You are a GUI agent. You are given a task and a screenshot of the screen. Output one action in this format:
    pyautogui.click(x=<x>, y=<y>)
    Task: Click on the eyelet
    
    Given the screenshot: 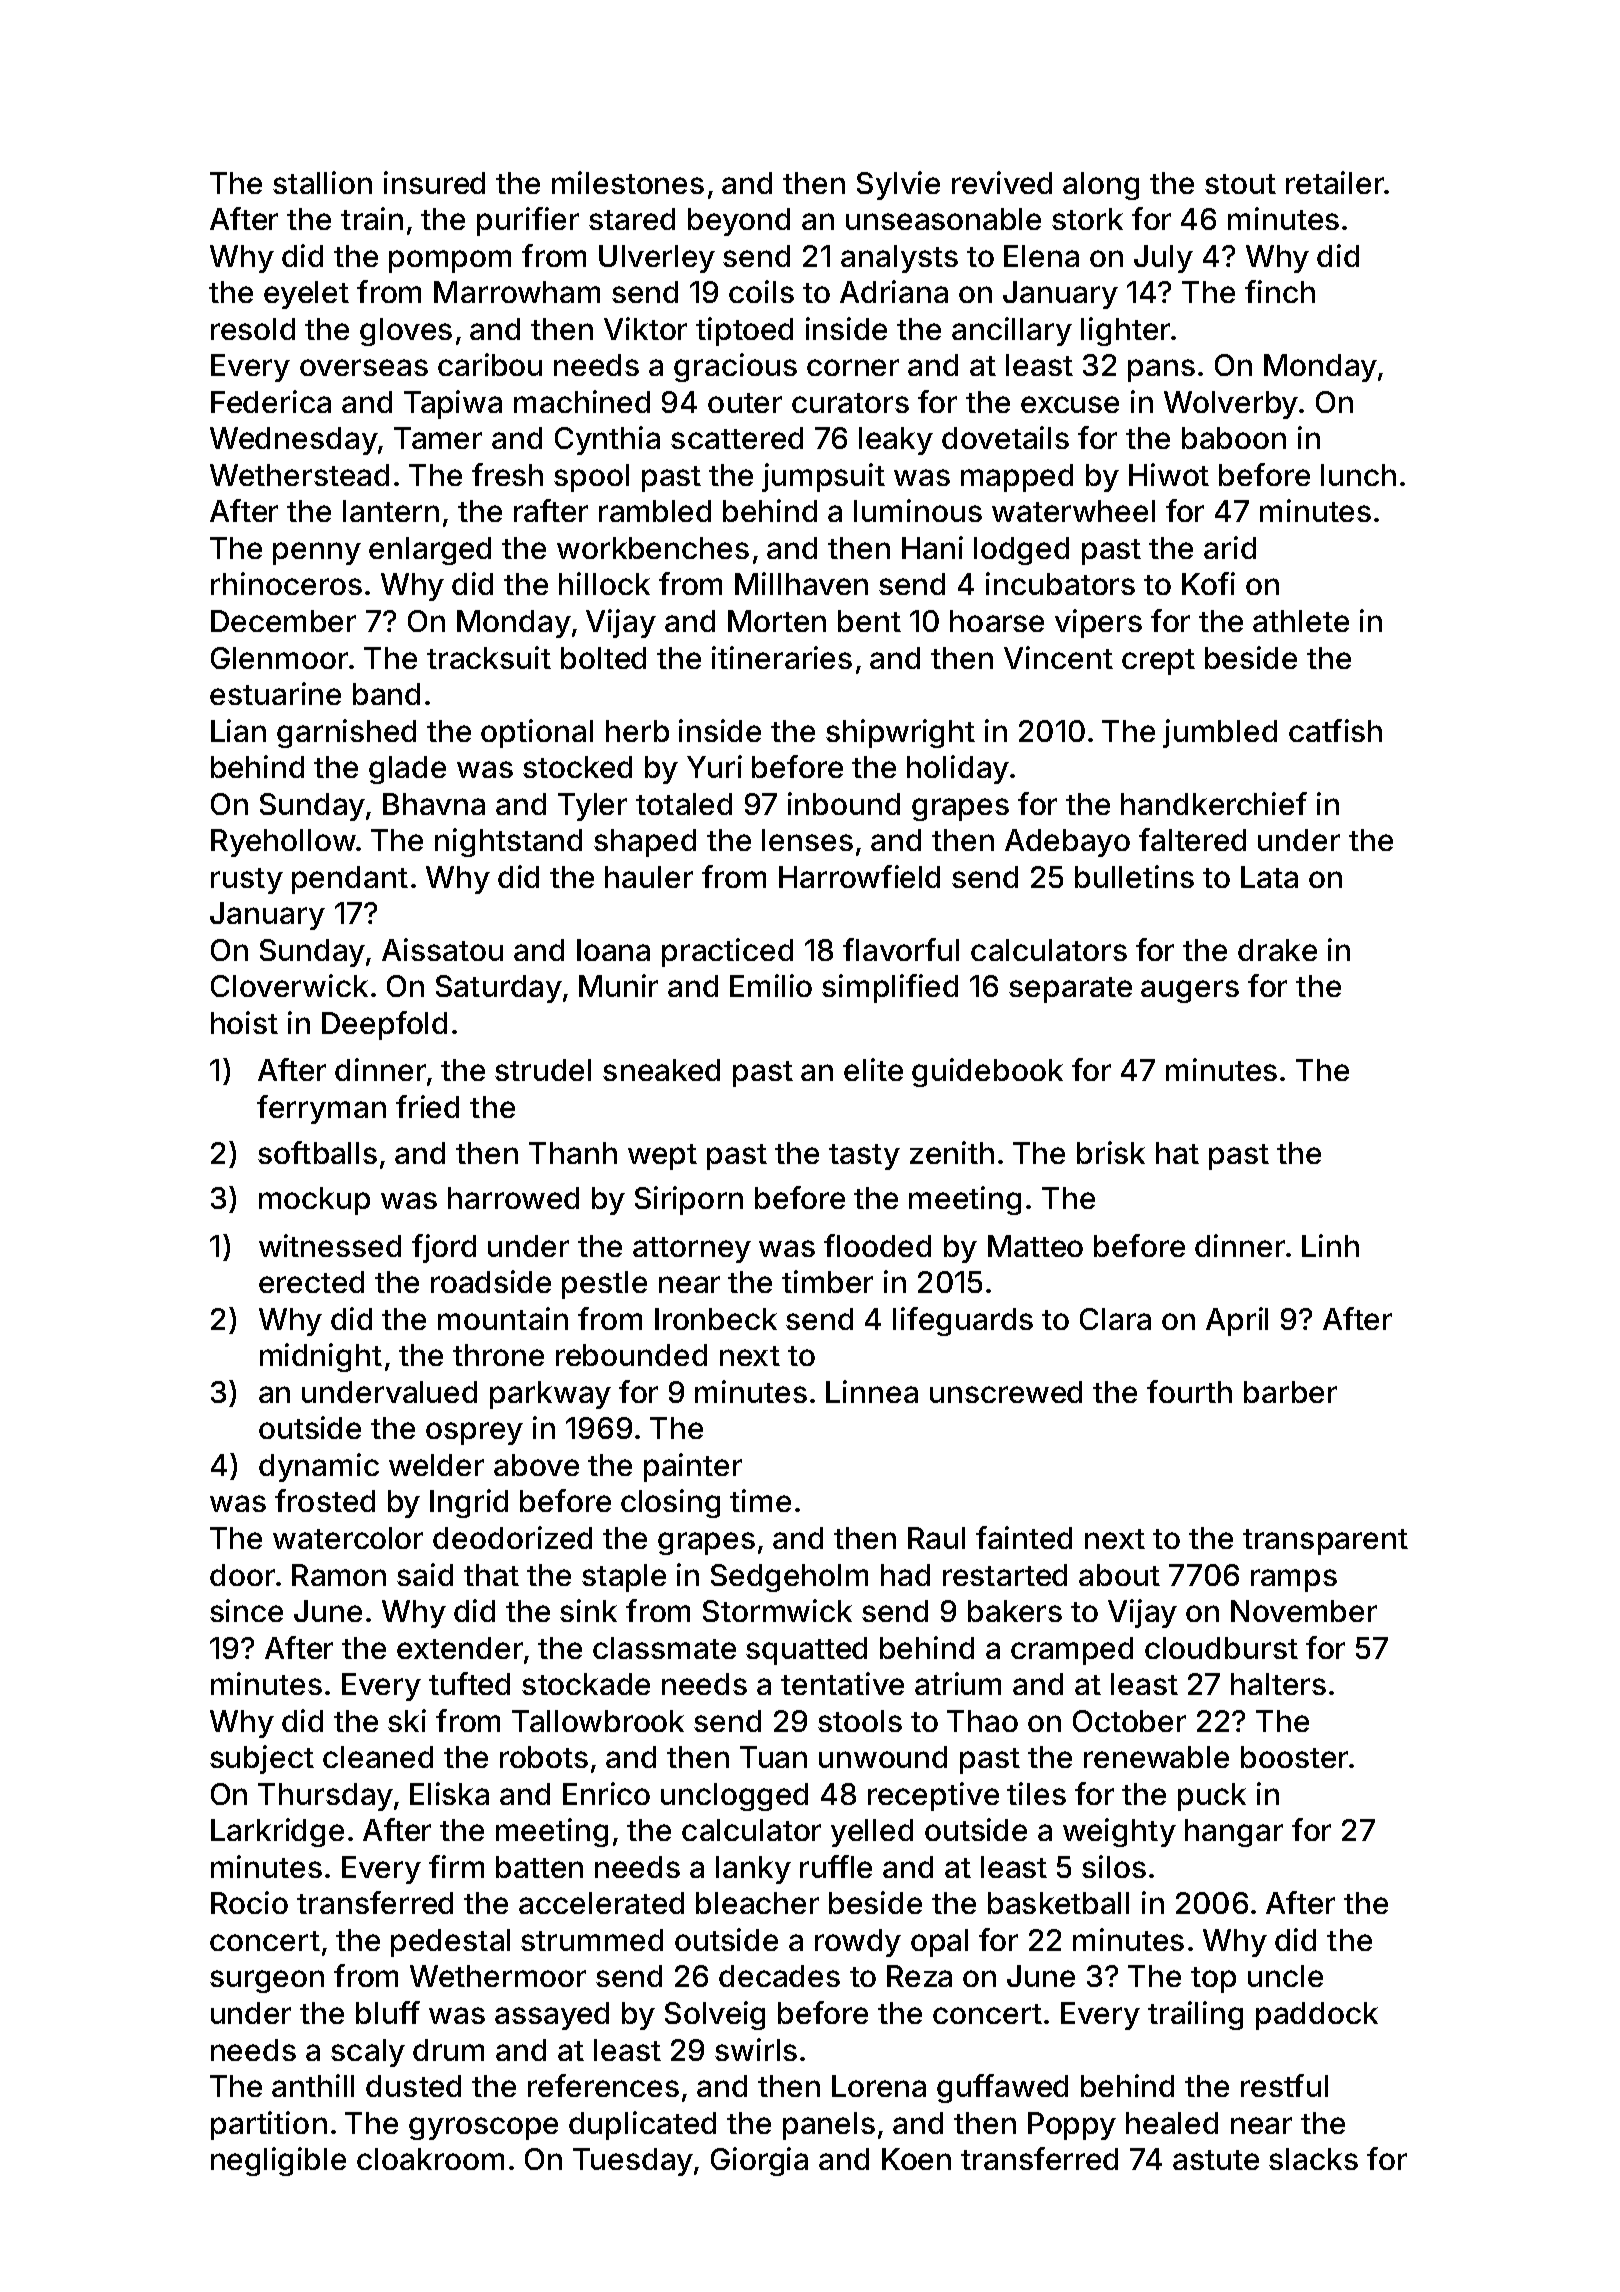 What is the action you would take?
    pyautogui.click(x=306, y=295)
